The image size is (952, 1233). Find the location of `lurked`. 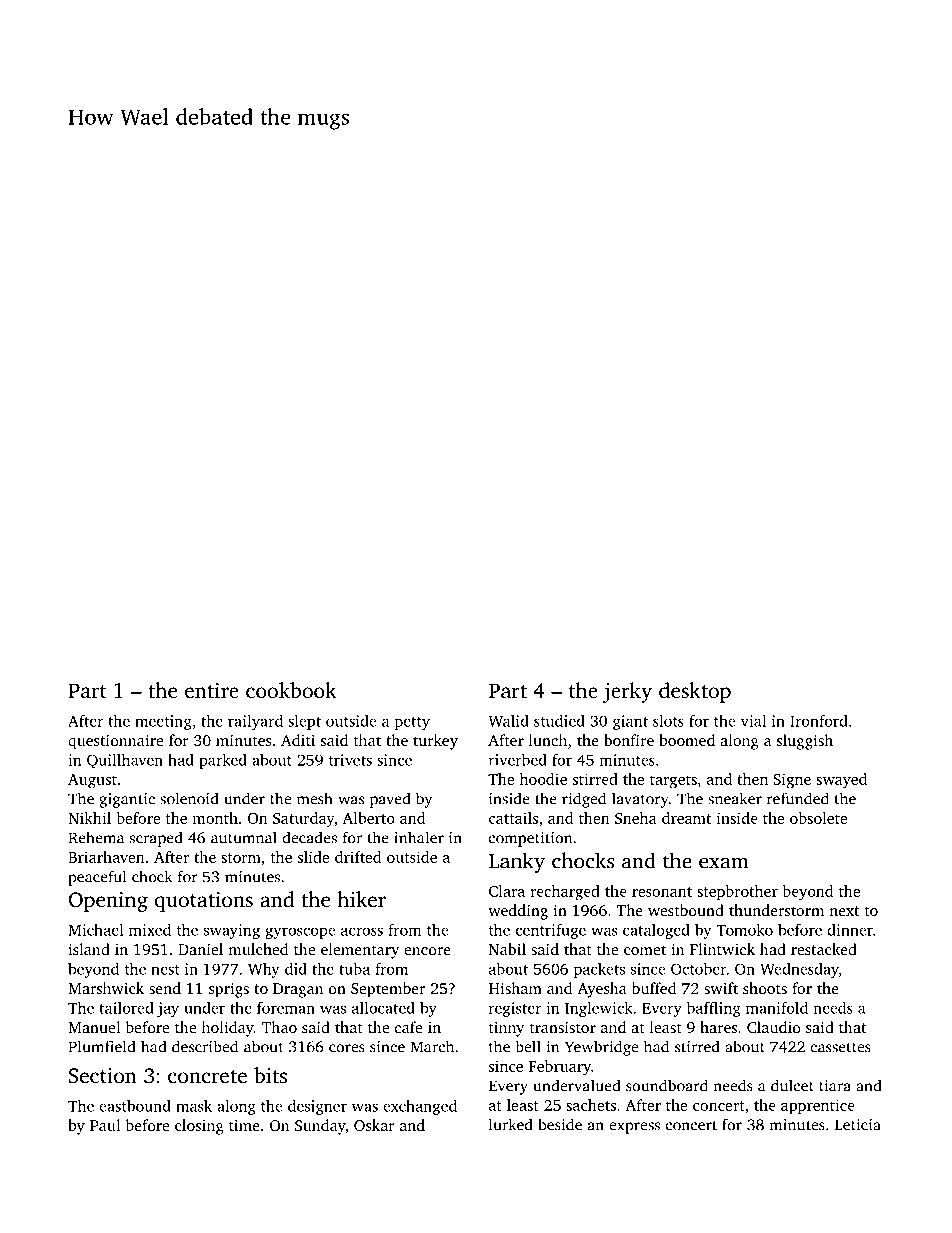

lurked is located at coordinates (511, 1124).
